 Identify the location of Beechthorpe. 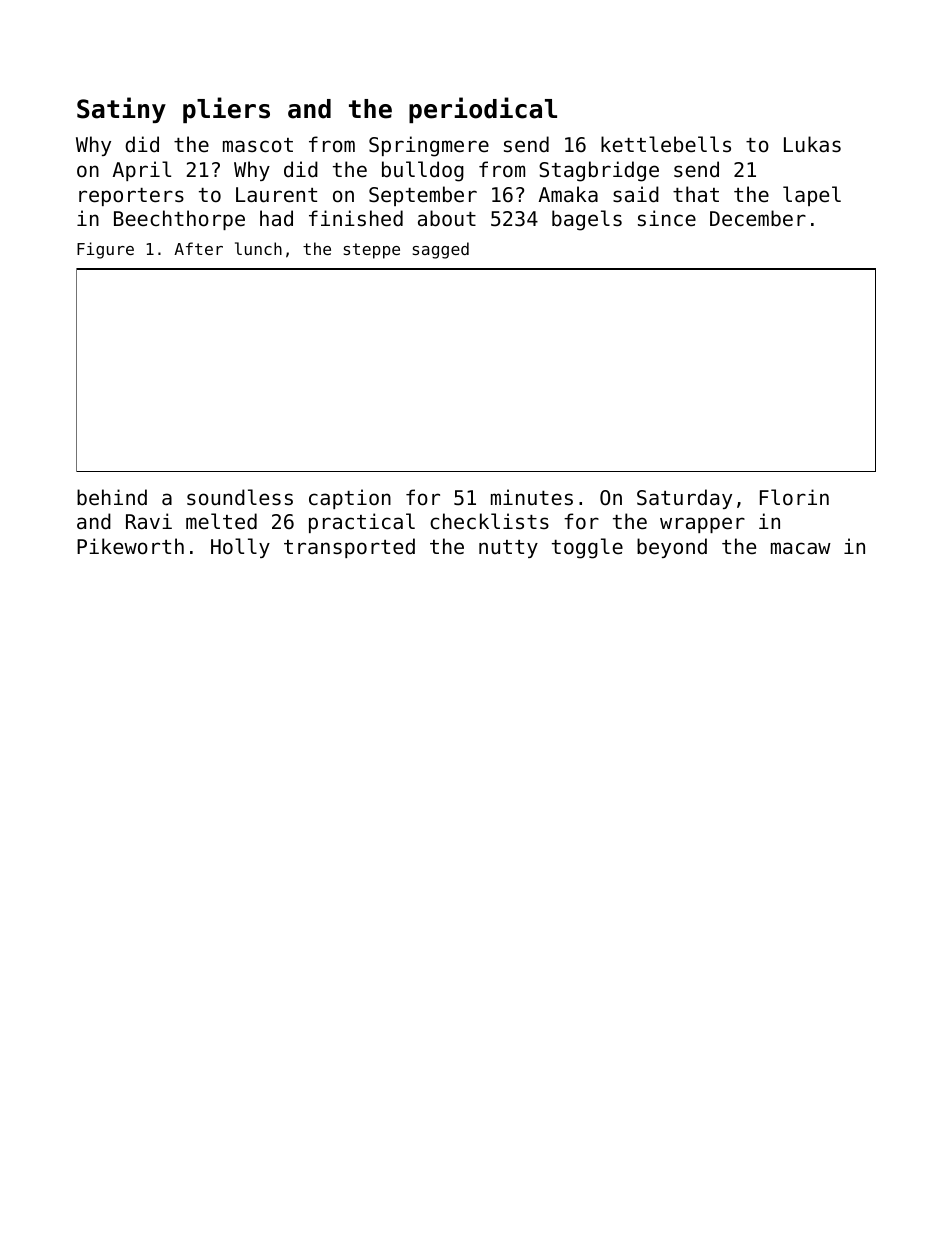
(179, 220).
